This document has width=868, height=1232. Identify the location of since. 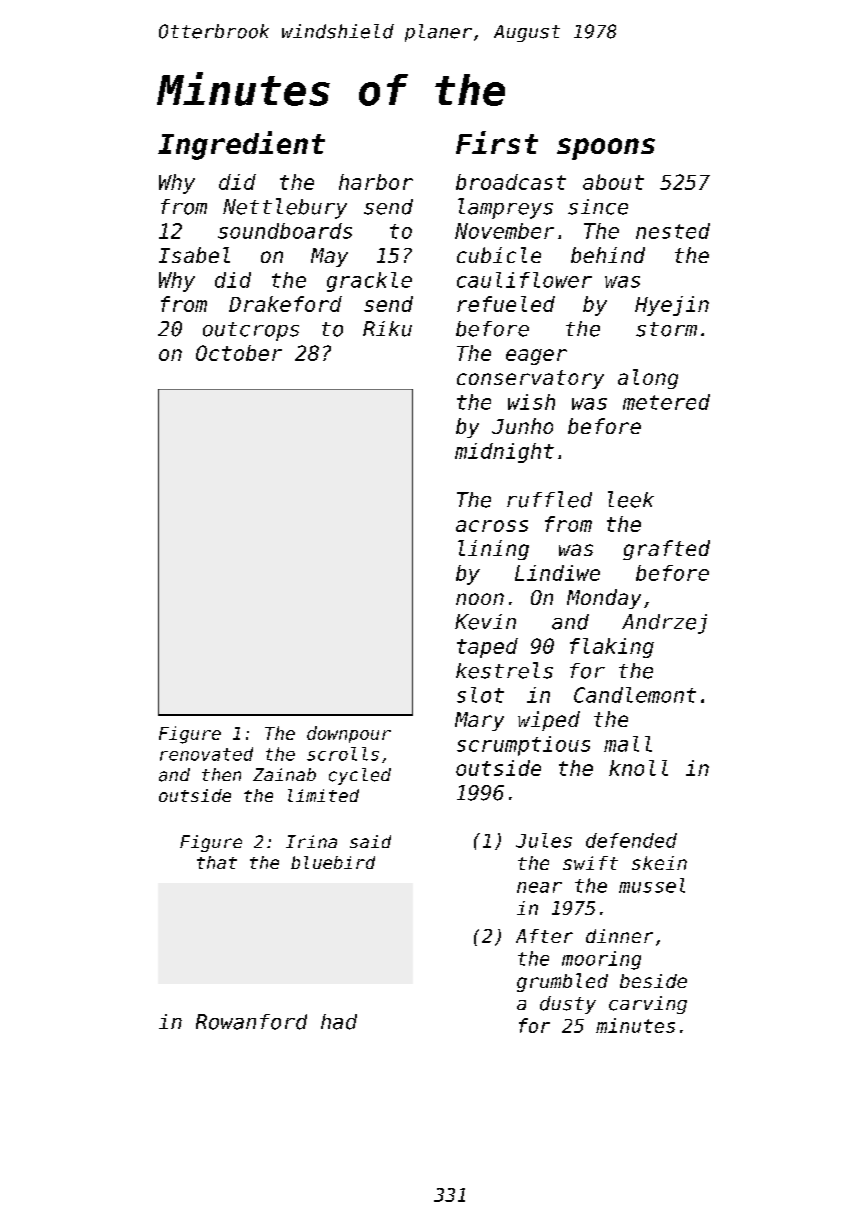
(598, 207).
